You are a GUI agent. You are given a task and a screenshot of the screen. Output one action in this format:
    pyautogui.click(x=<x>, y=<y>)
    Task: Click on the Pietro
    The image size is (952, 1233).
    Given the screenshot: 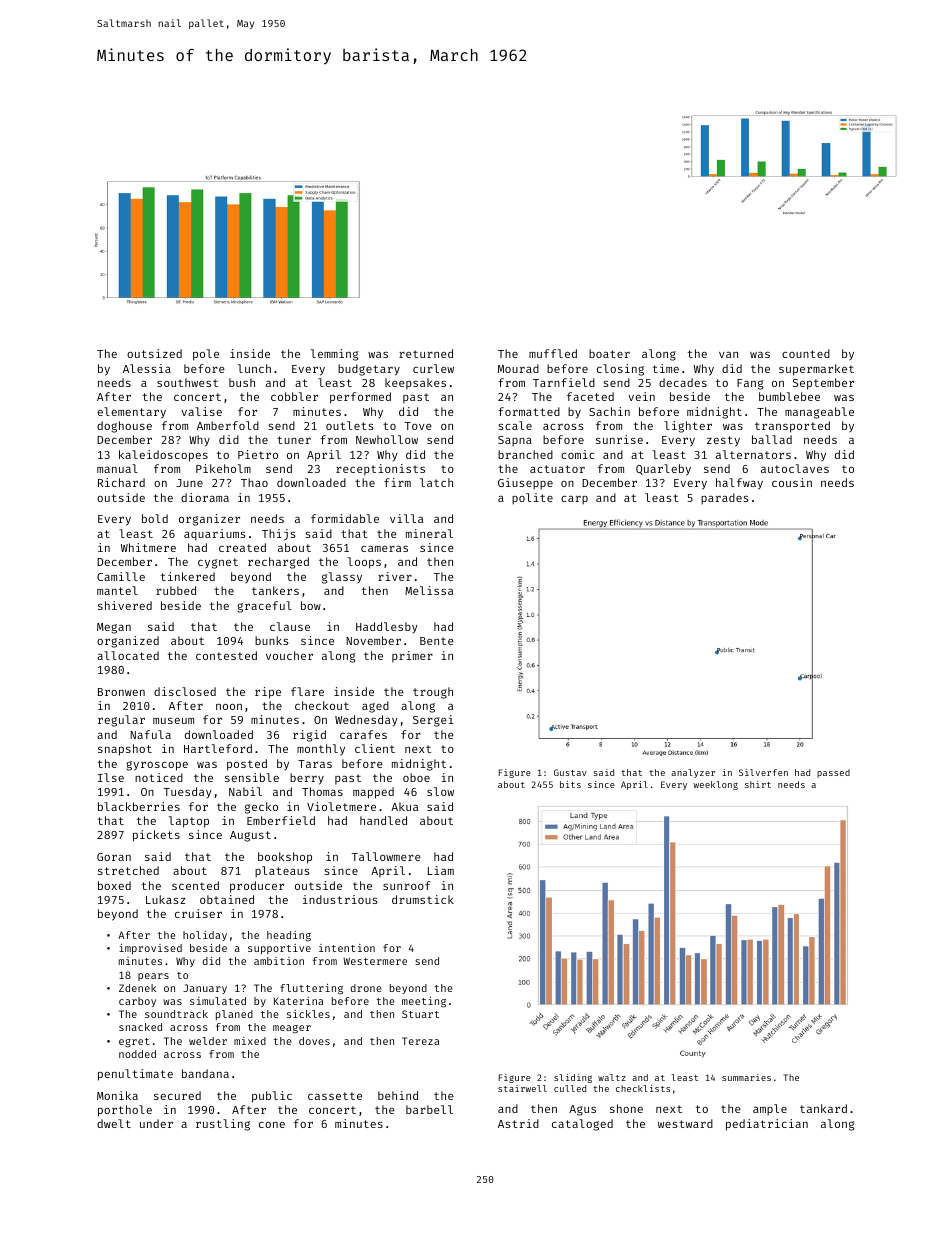 What is the action you would take?
    pyautogui.click(x=258, y=454)
